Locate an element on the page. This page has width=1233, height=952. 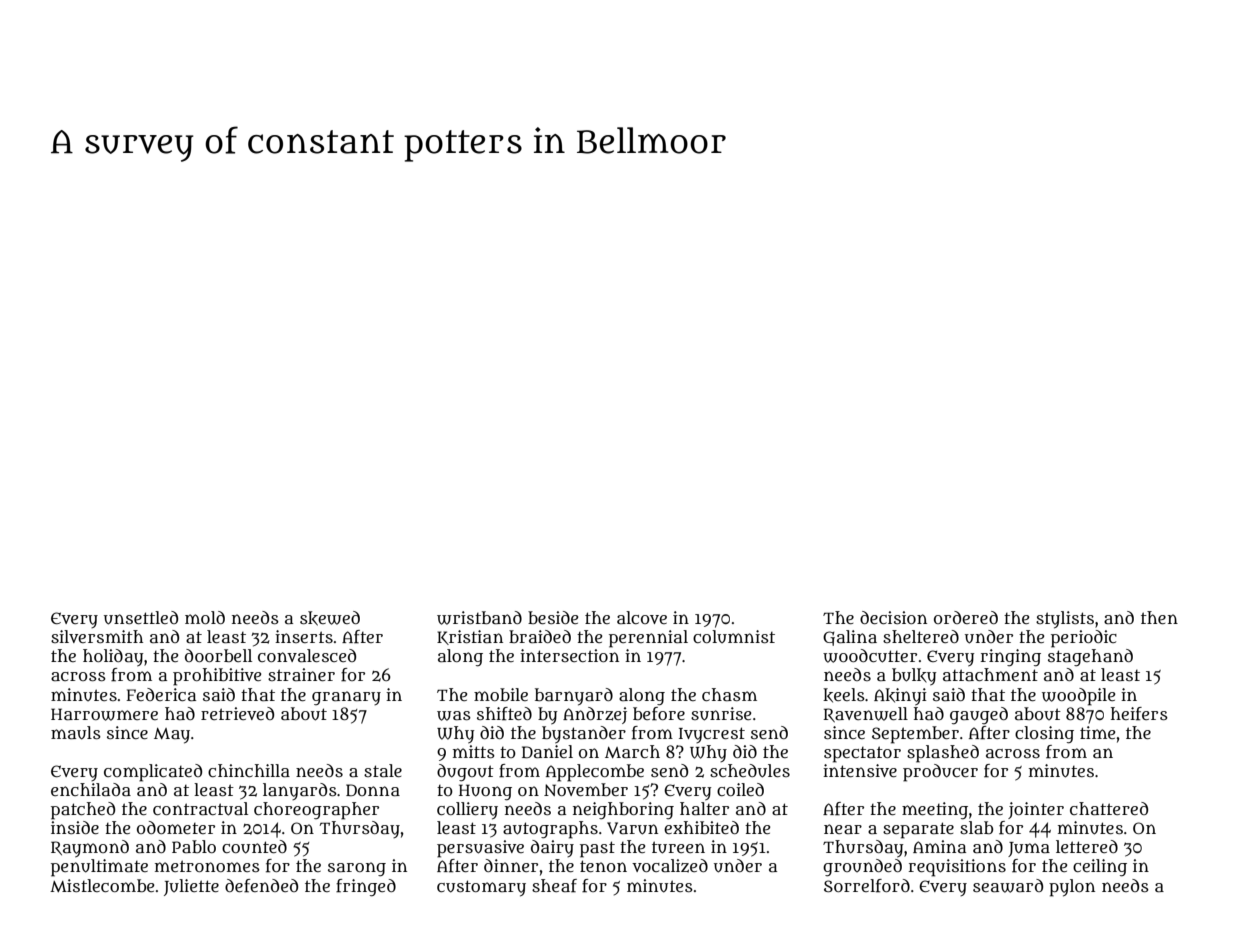
Donna is located at coordinates (373, 790).
